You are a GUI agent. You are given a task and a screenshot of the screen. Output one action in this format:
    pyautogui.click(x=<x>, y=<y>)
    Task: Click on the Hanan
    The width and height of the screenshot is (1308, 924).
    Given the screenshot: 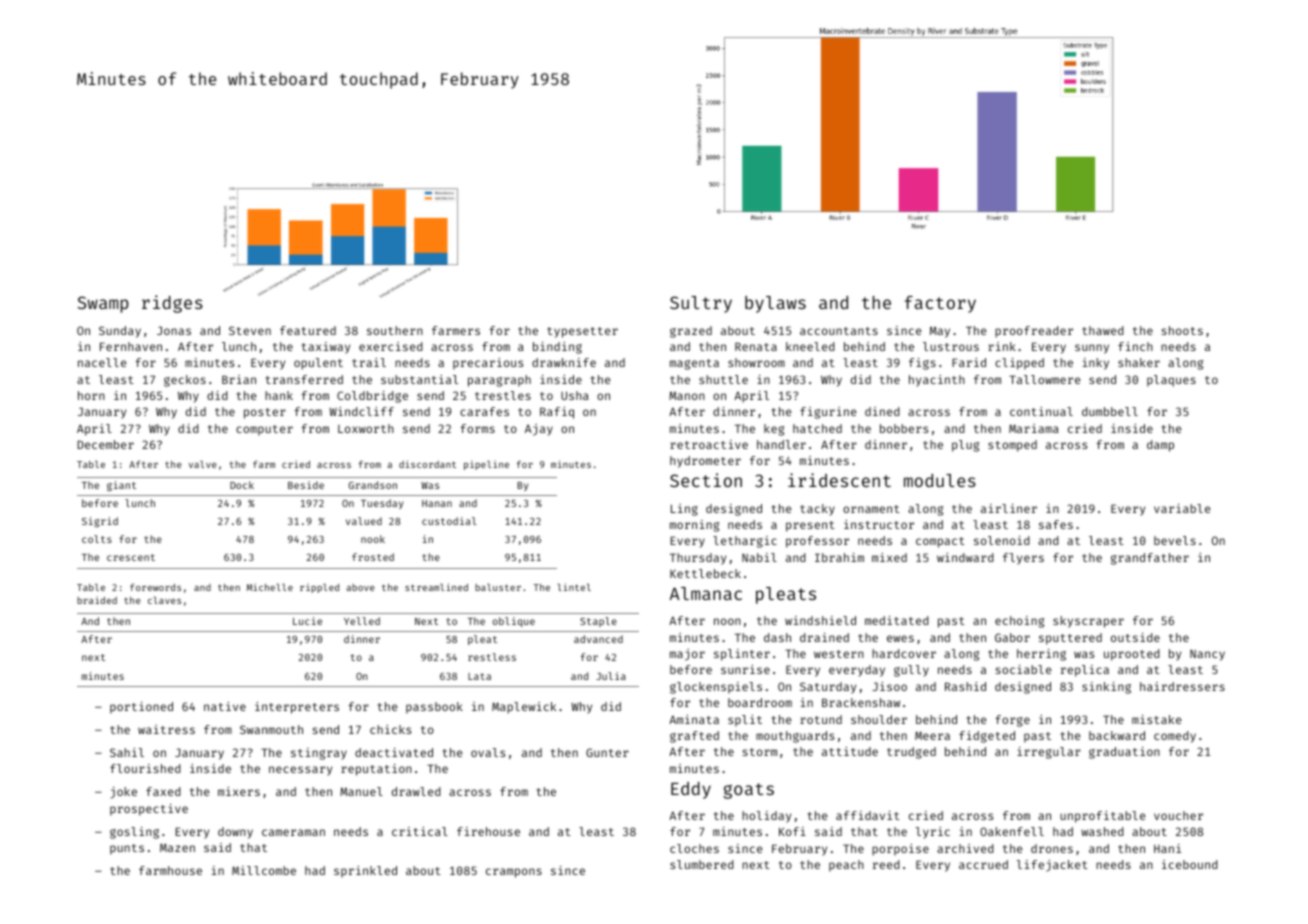 What is the action you would take?
    pyautogui.click(x=437, y=503)
